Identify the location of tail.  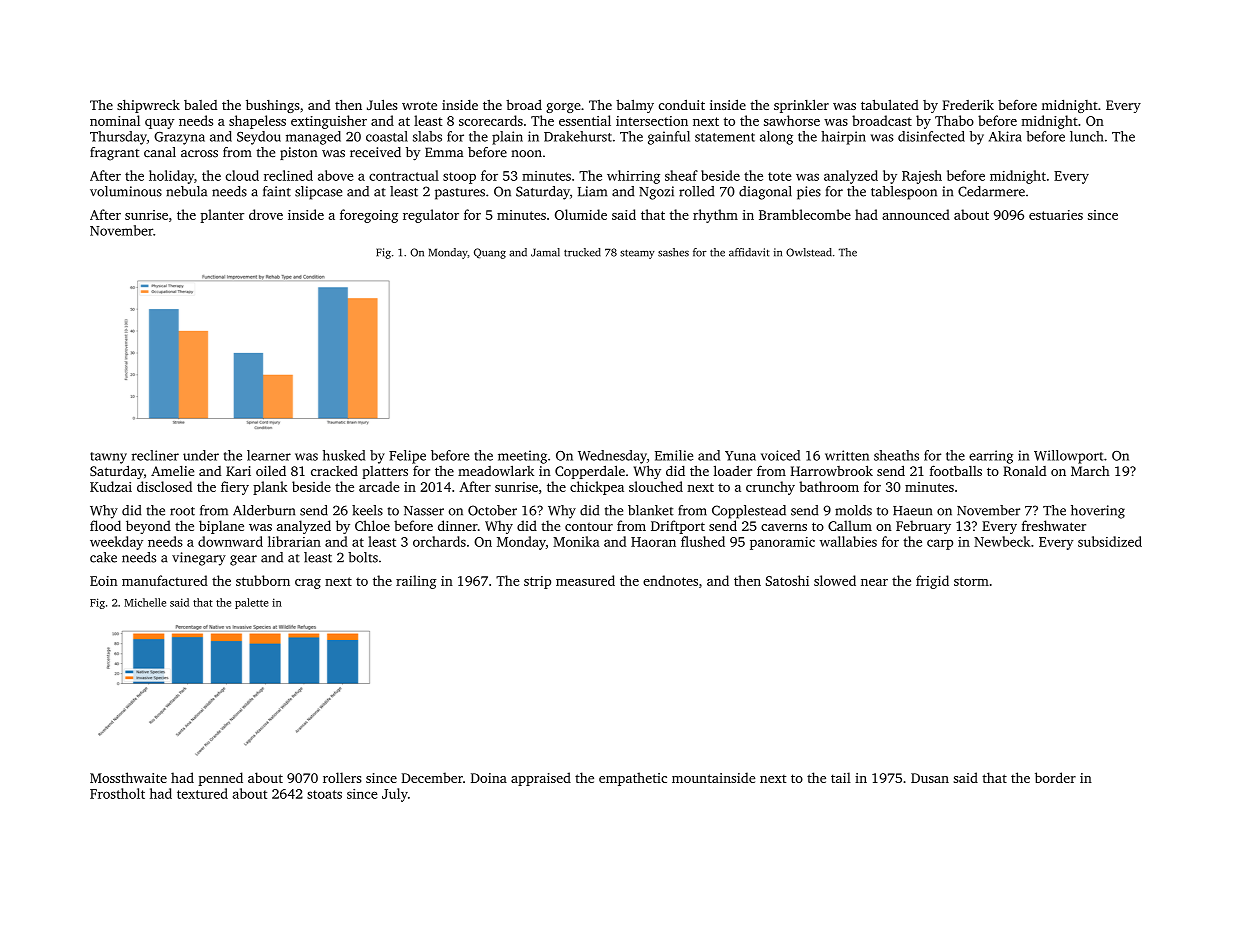
(841, 777).
